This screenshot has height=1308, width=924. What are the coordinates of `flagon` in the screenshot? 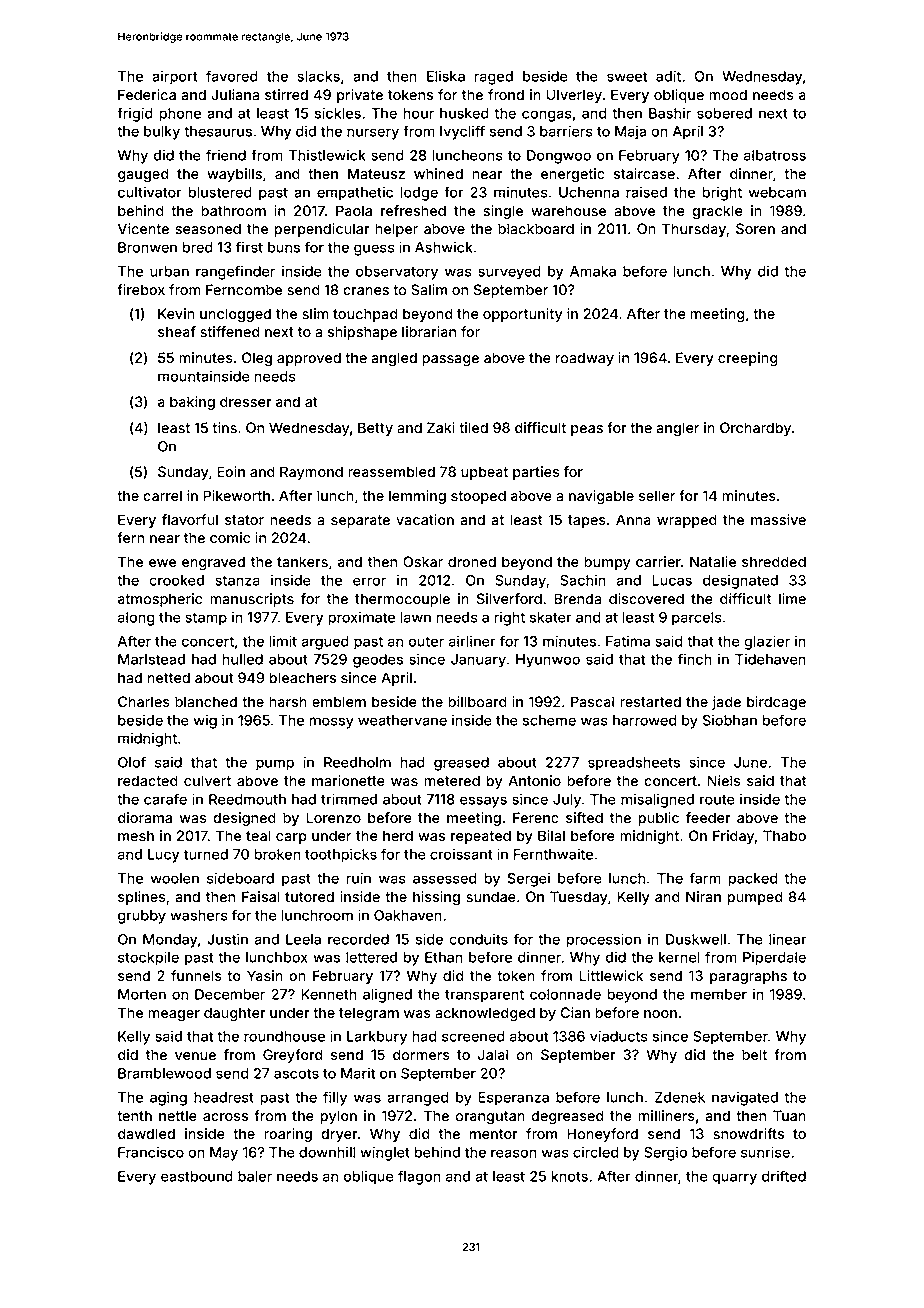 It's located at (419, 1177).
